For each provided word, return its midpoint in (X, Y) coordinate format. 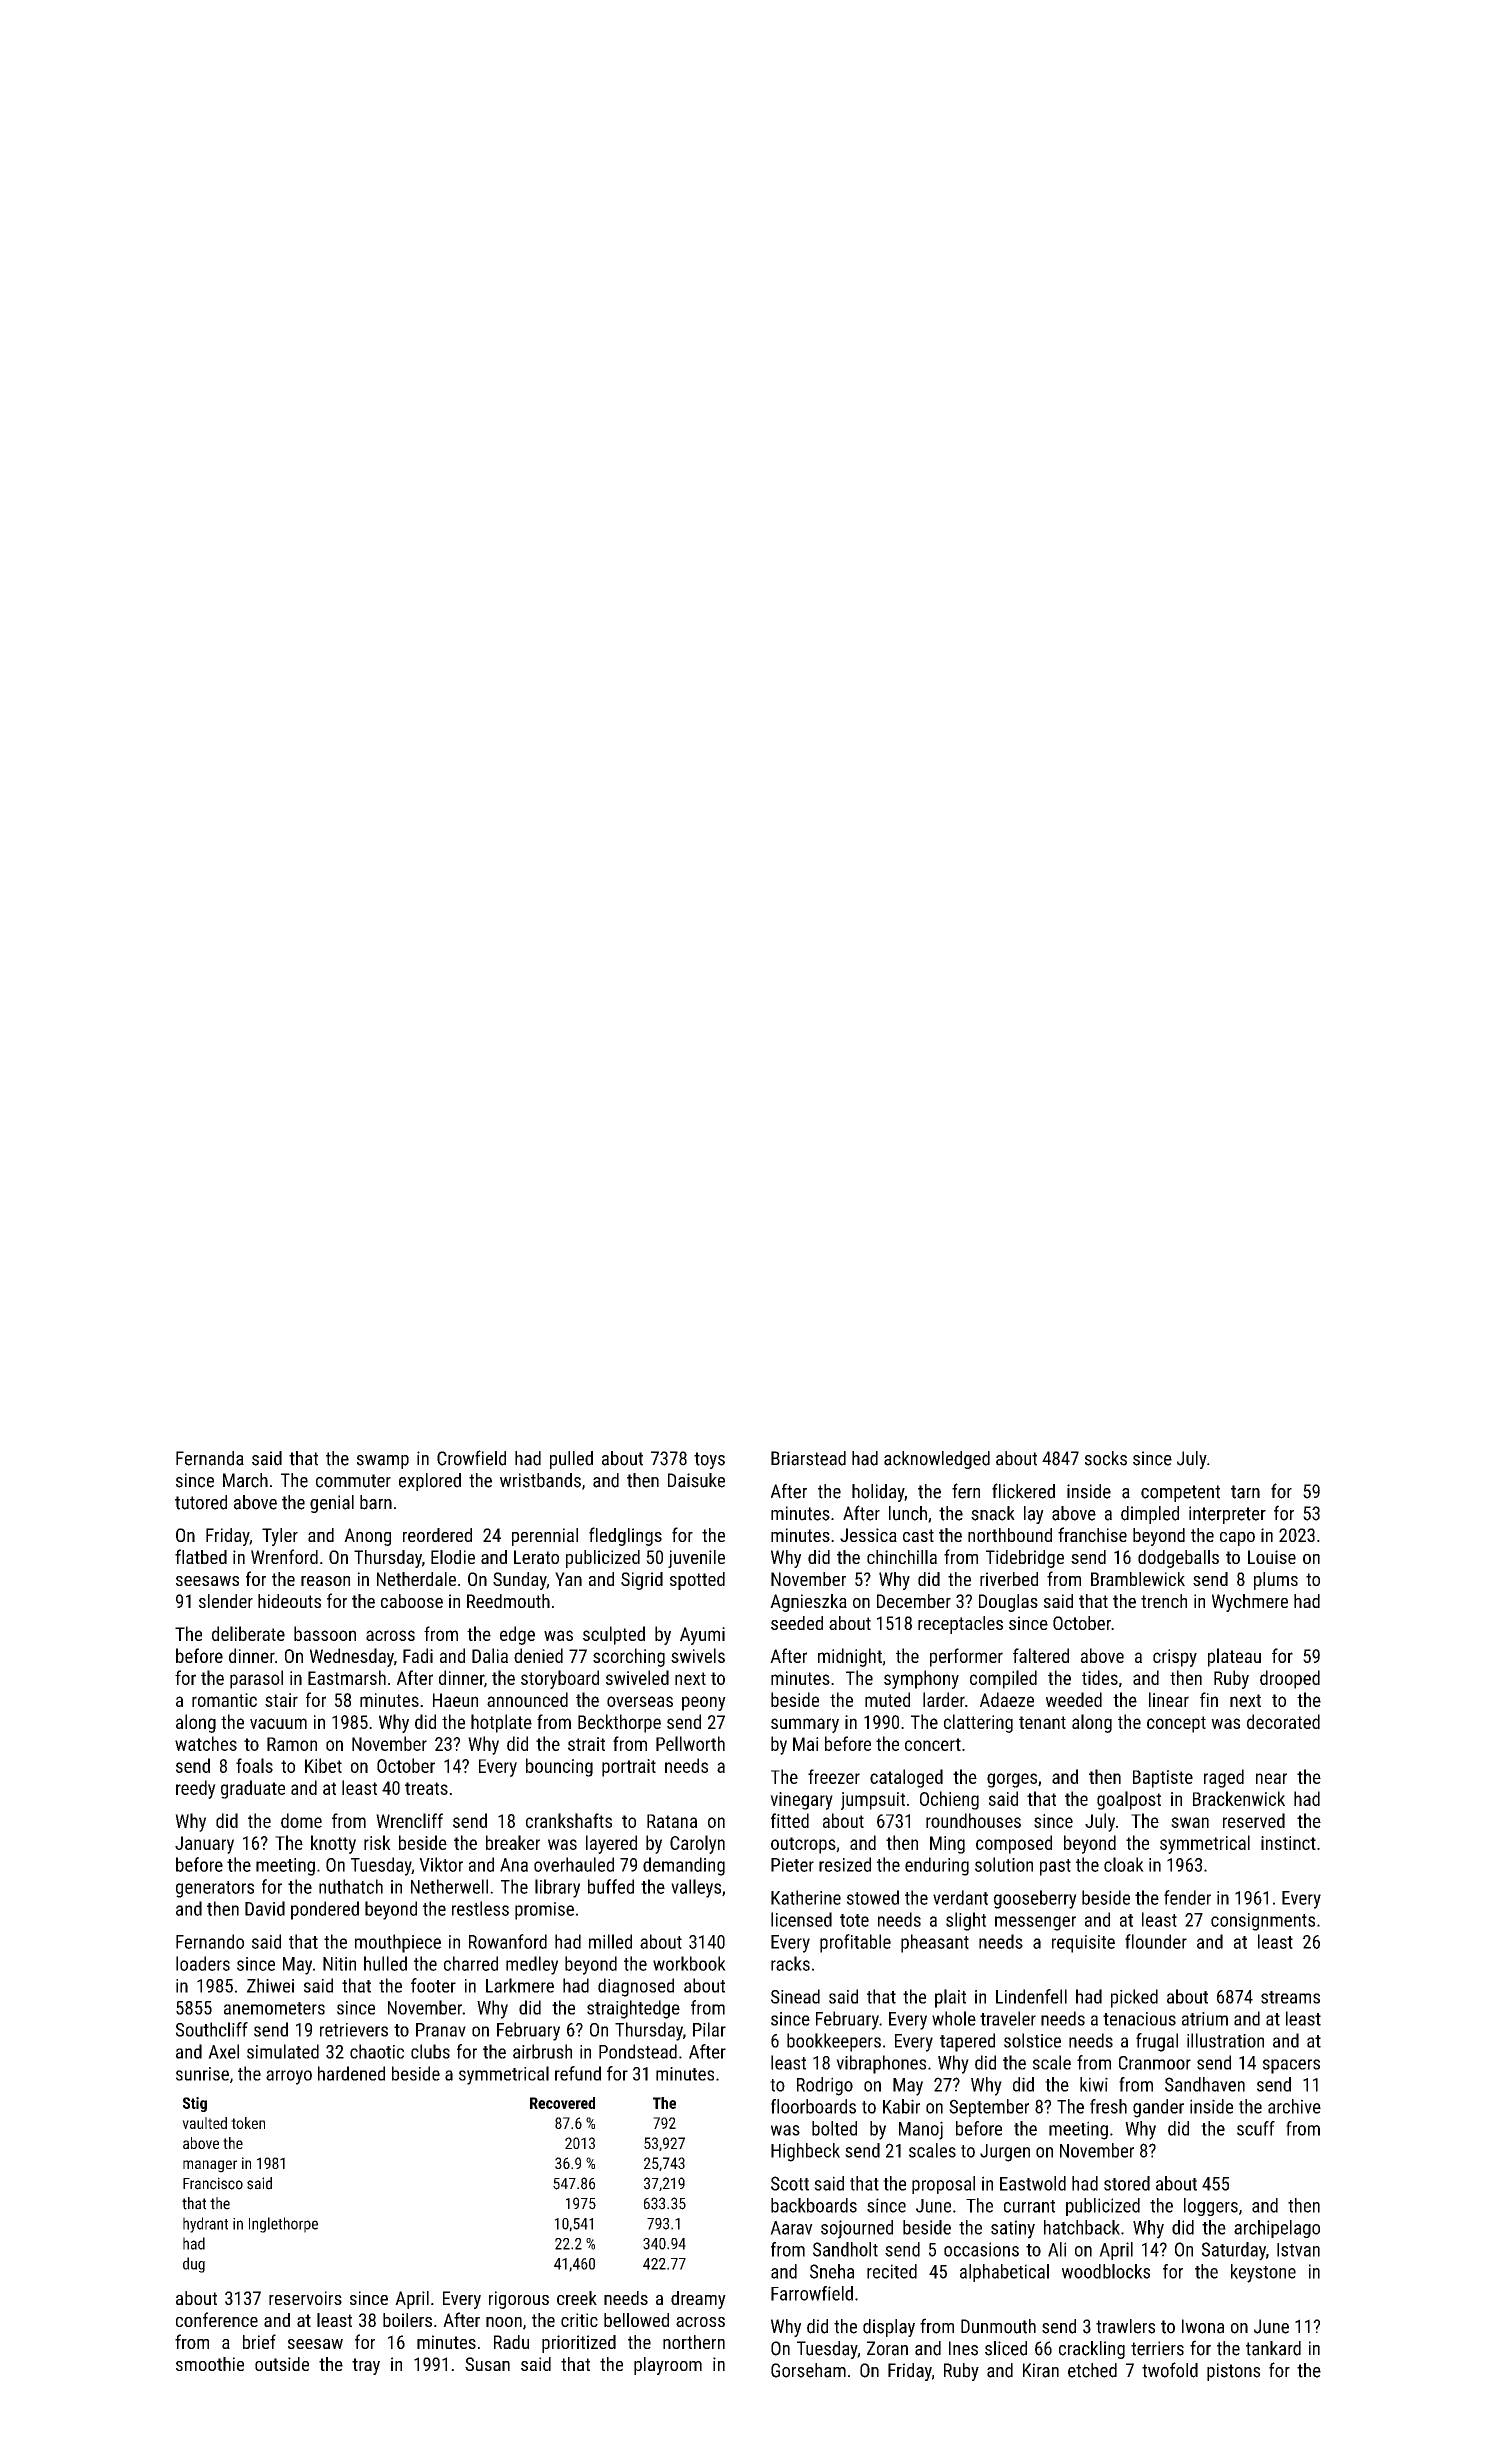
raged (1224, 1778)
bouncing (559, 1767)
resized (845, 1864)
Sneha (832, 2271)
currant (1029, 2206)
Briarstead (808, 1458)
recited (892, 2271)
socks (1106, 1458)
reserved (1254, 1820)
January (204, 1845)
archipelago (1277, 2229)
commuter (353, 1481)
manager (210, 2166)
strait (586, 1744)
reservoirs (305, 2298)
